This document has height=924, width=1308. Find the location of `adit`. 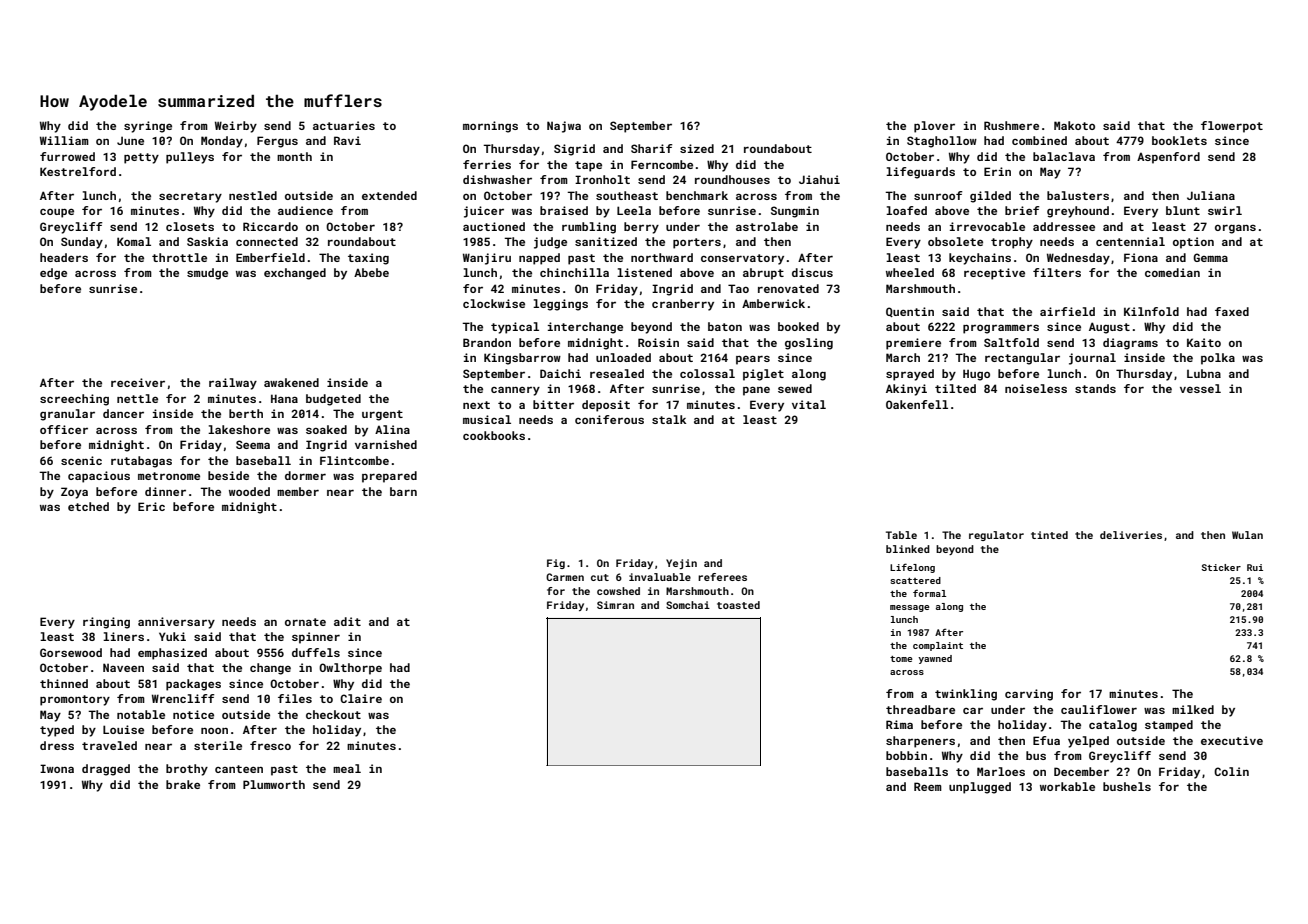

adit is located at coordinates (347, 621).
